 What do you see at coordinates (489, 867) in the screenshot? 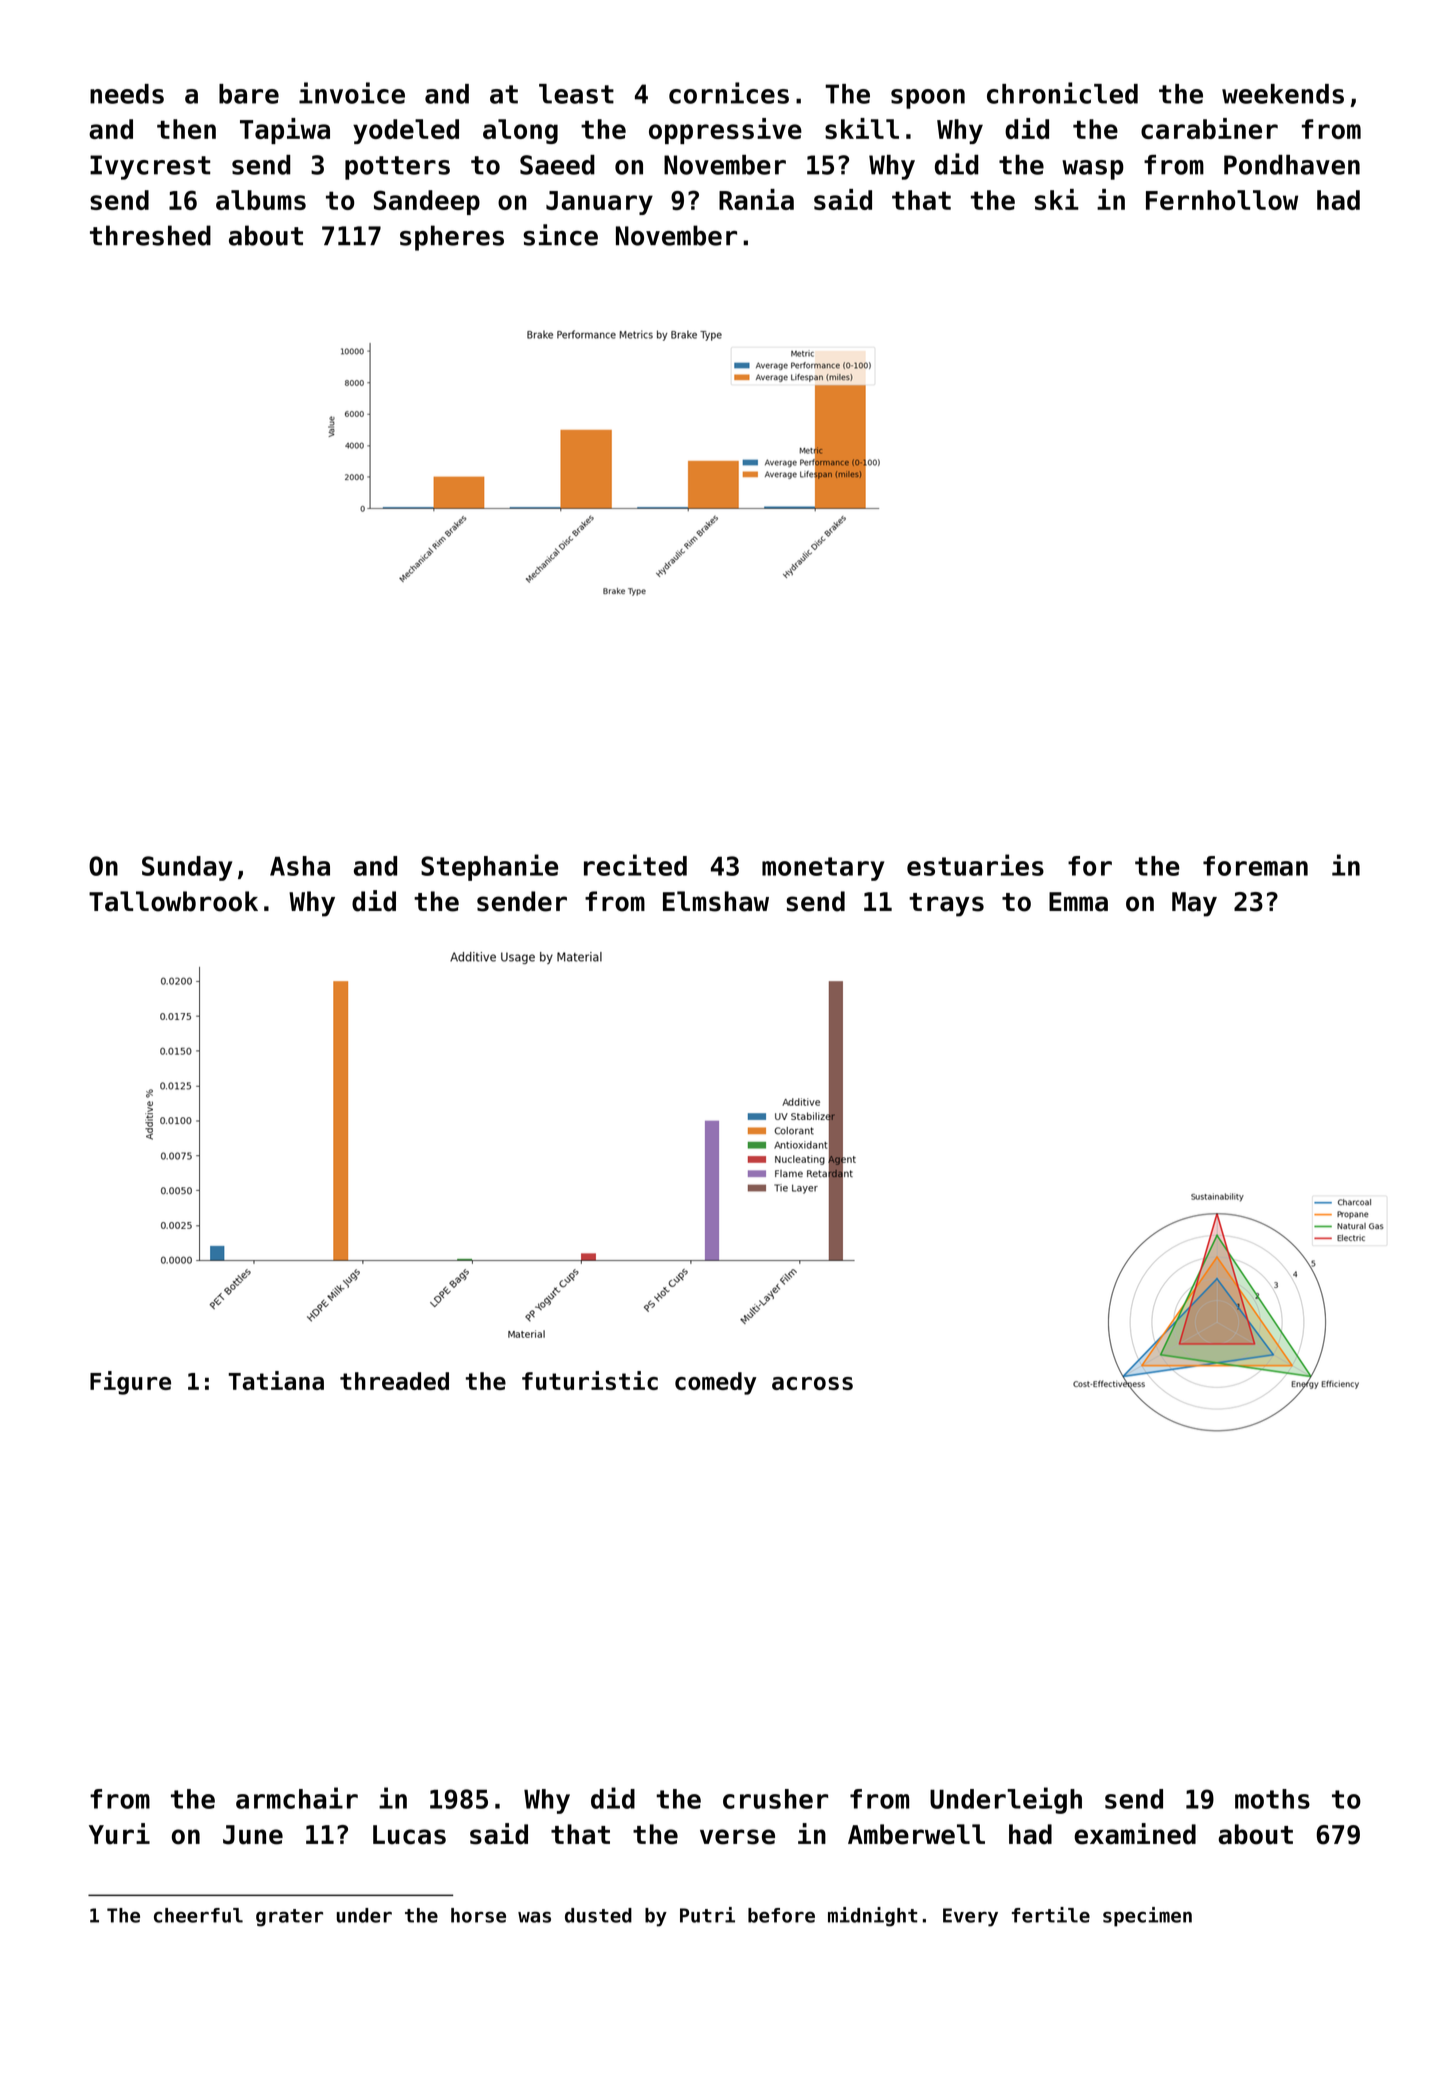
I see `Stephanie` at bounding box center [489, 867].
